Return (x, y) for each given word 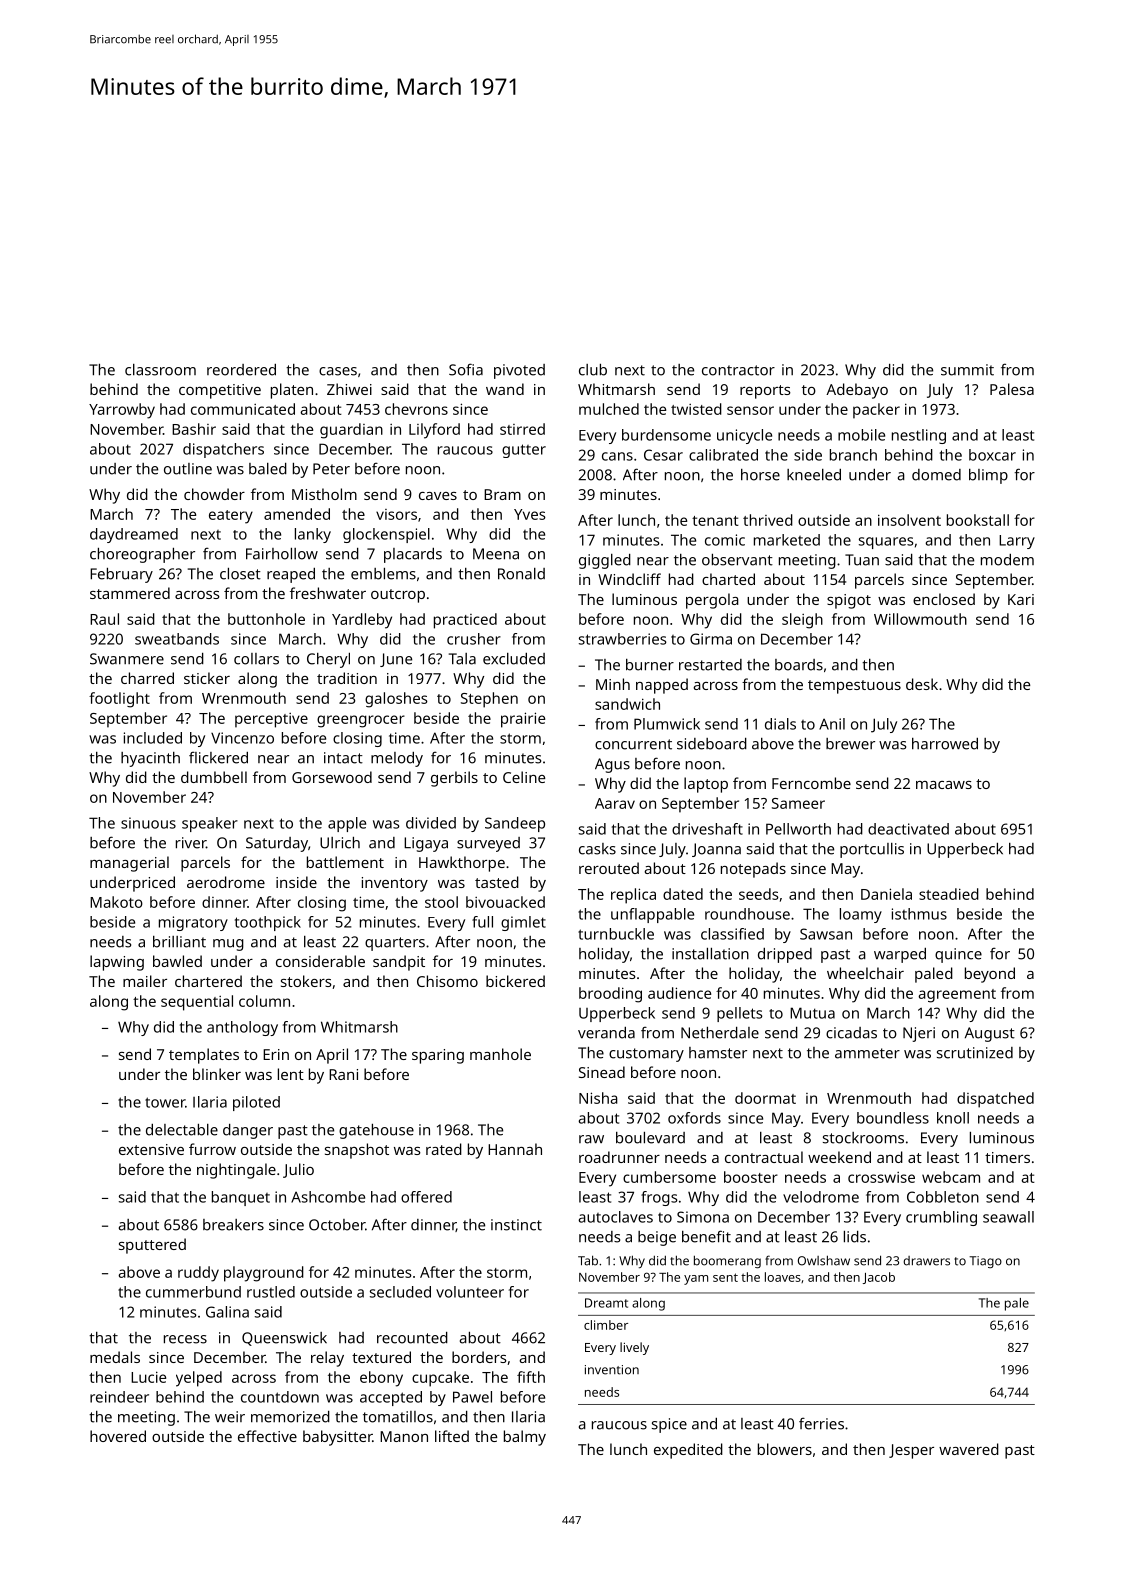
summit (967, 370)
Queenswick (284, 1339)
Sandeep (515, 824)
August (990, 1034)
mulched (609, 409)
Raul (104, 619)
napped (662, 686)
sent (725, 1277)
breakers (233, 1225)
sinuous (148, 823)
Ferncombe (811, 783)
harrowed (945, 744)
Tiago (985, 1262)
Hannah (515, 1149)
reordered (241, 370)
